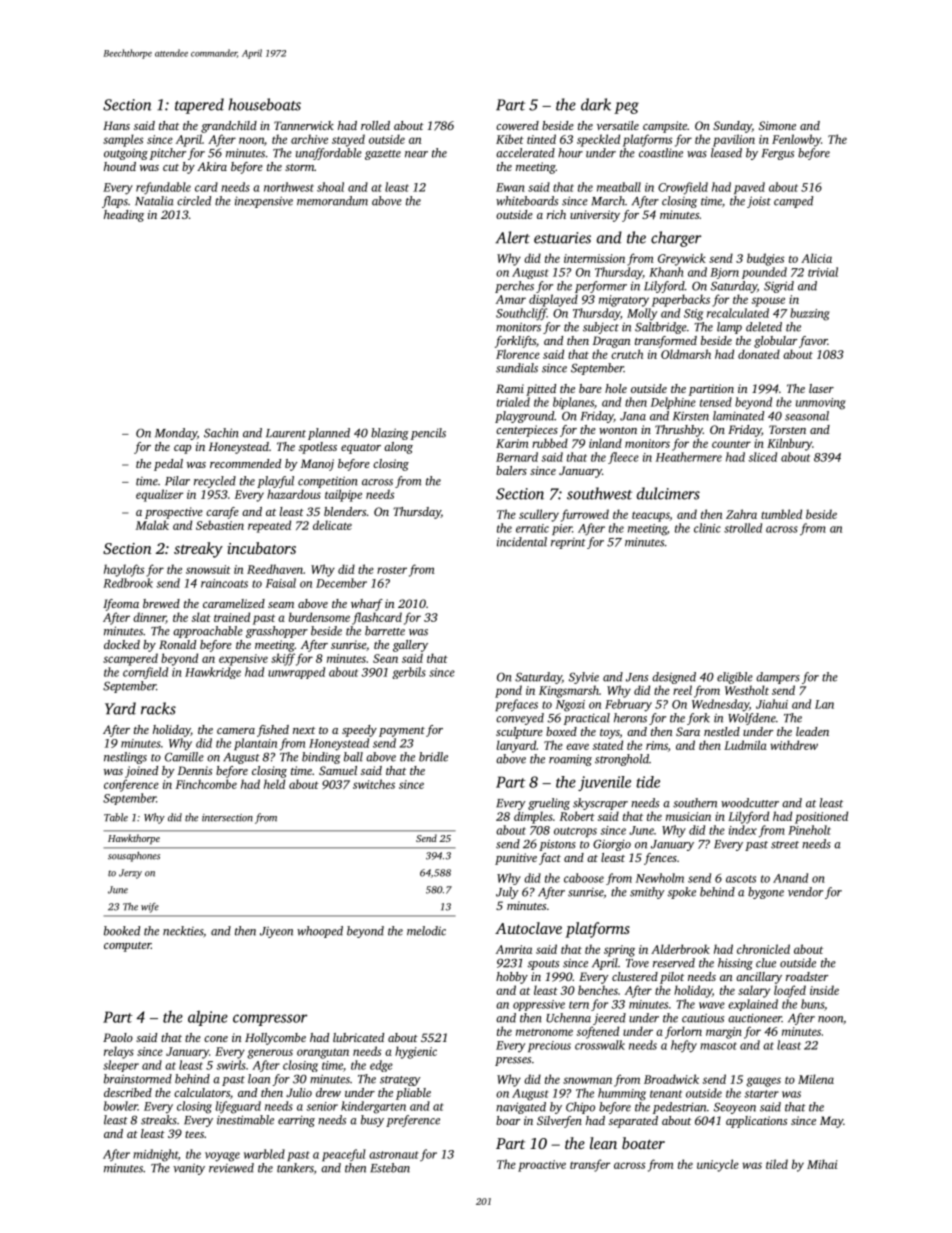 This screenshot has width=952, height=1233. Describe the element at coordinates (264, 104) in the screenshot. I see `houseboats` at that location.
